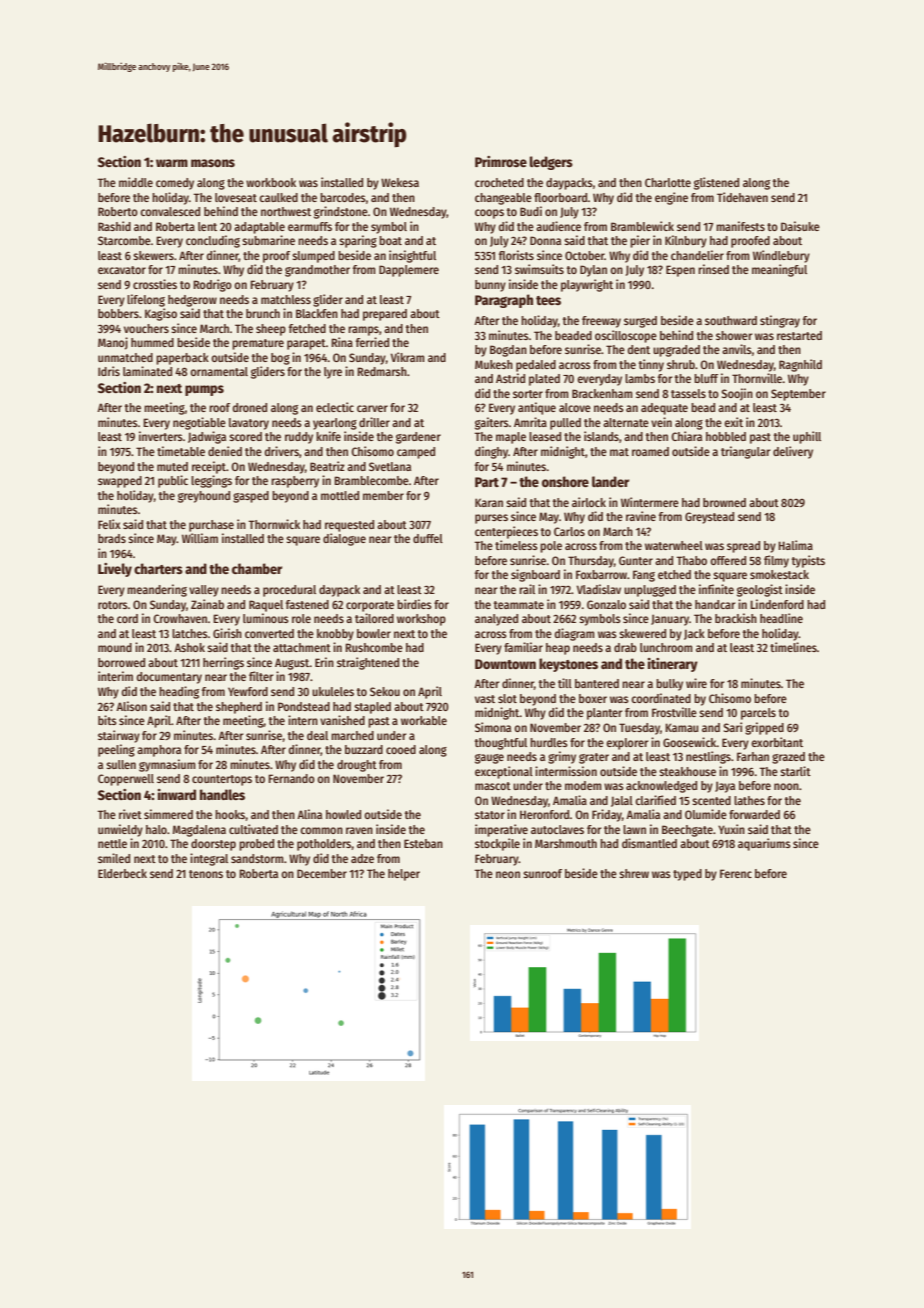 The height and width of the screenshot is (1308, 924). What do you see at coordinates (172, 163) in the screenshot?
I see `warm` at bounding box center [172, 163].
